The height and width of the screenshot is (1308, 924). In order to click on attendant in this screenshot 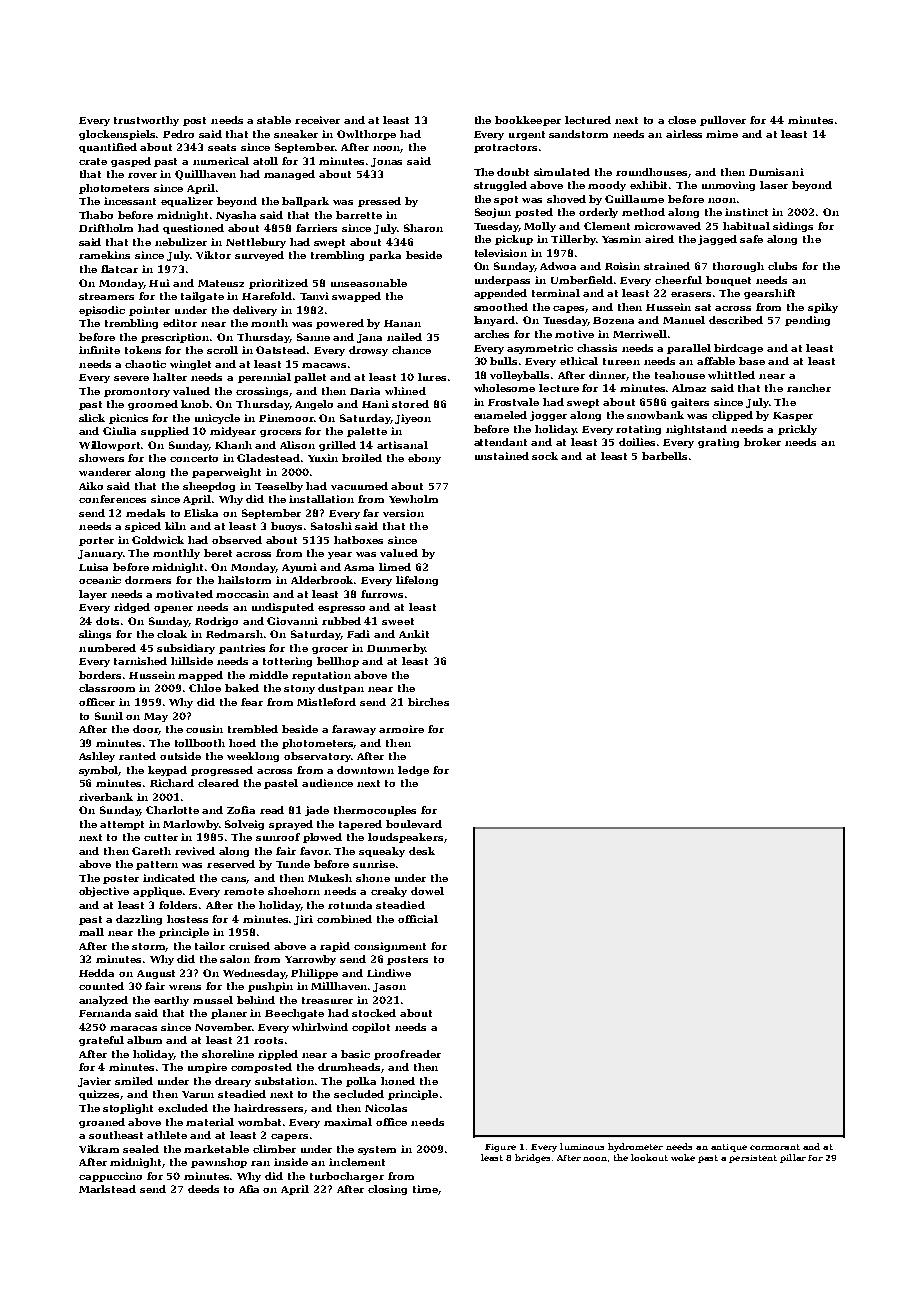, I will do `click(500, 442)`.
